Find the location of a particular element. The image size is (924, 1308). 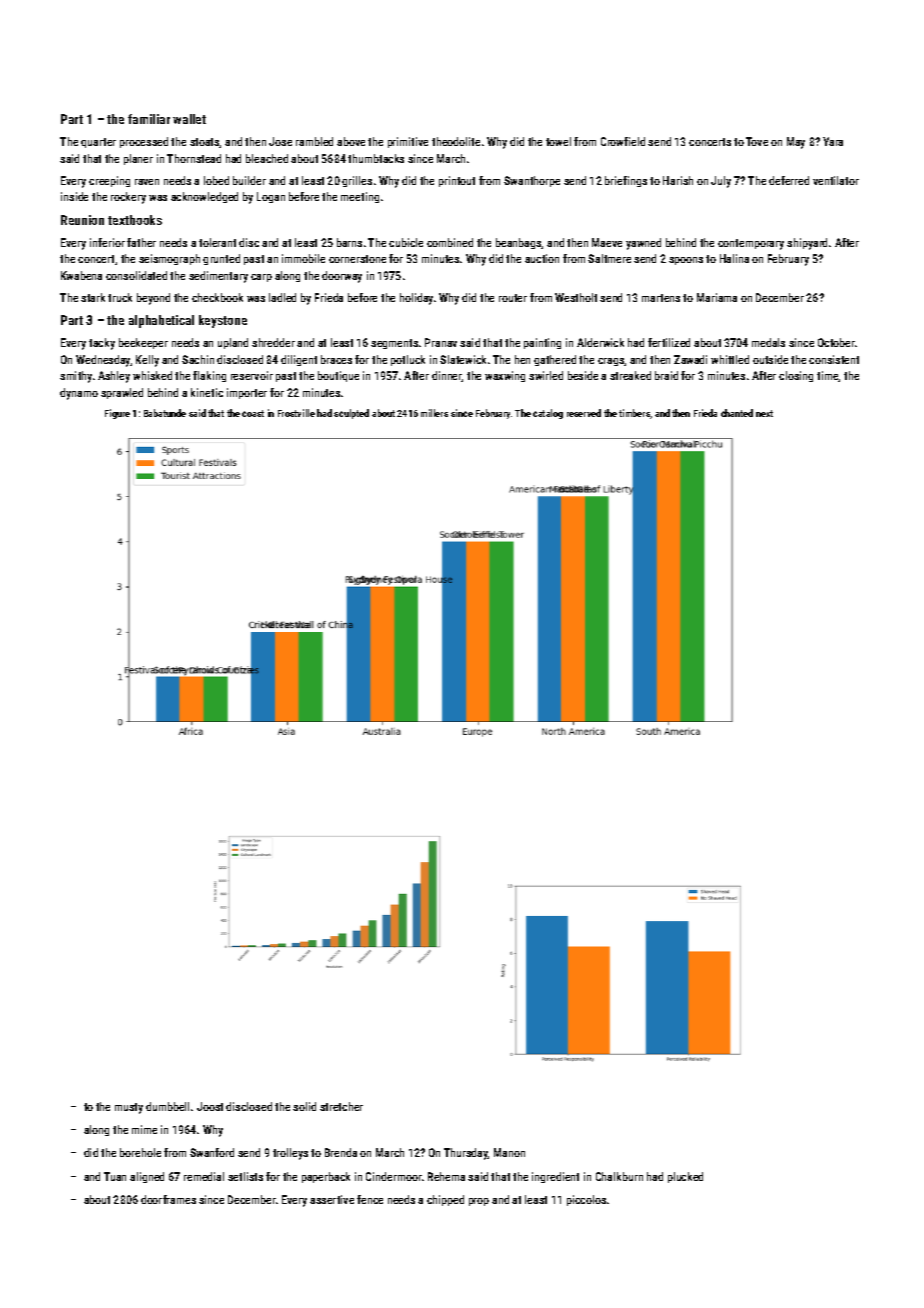

shipyard is located at coordinates (807, 244).
